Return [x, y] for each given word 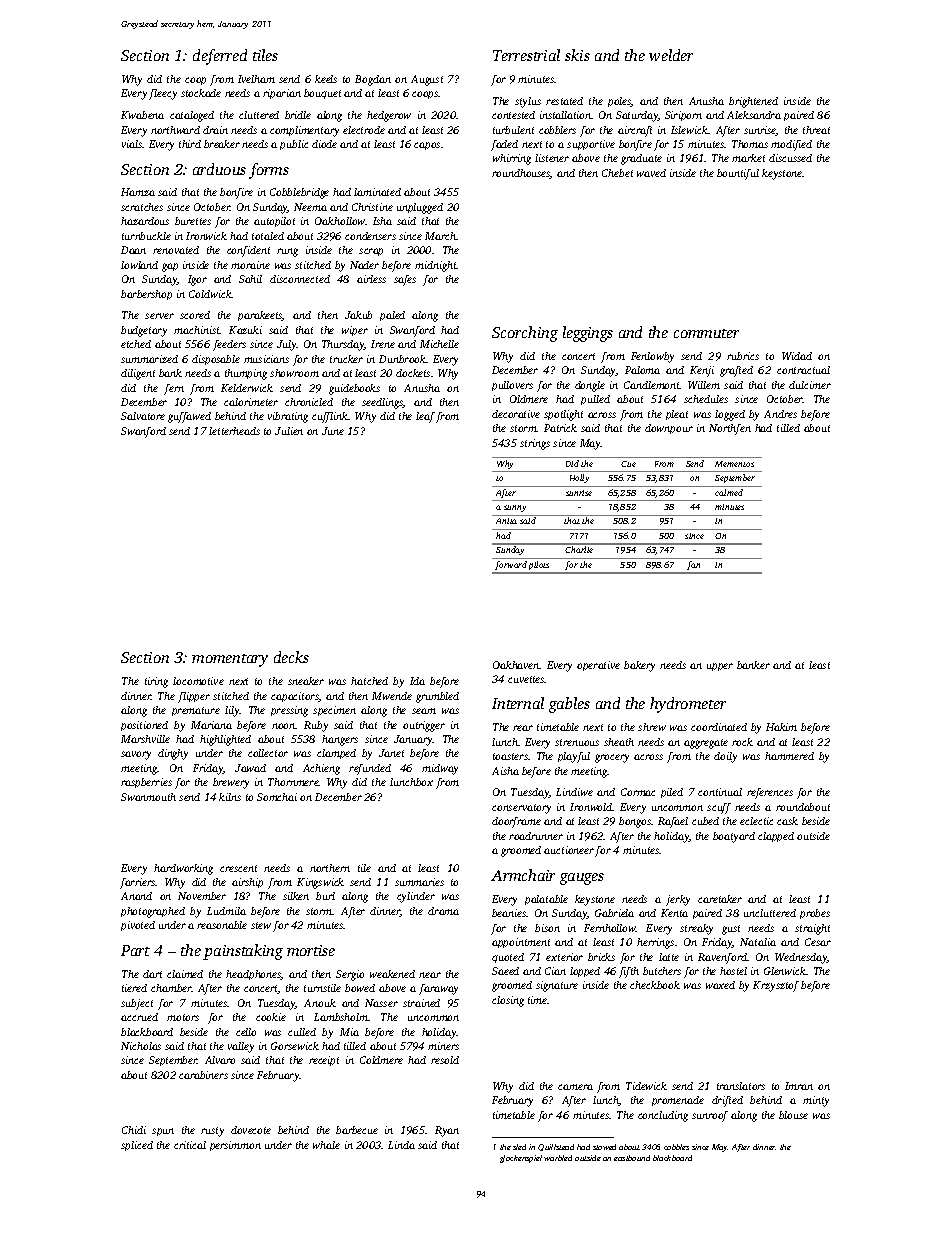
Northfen [730, 429]
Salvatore [143, 416]
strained [421, 1003]
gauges [582, 879]
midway [440, 769]
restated [564, 101]
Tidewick [646, 1086]
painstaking [243, 952]
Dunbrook [402, 359]
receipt [324, 1061]
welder [671, 55]
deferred [220, 57]
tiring [156, 682]
